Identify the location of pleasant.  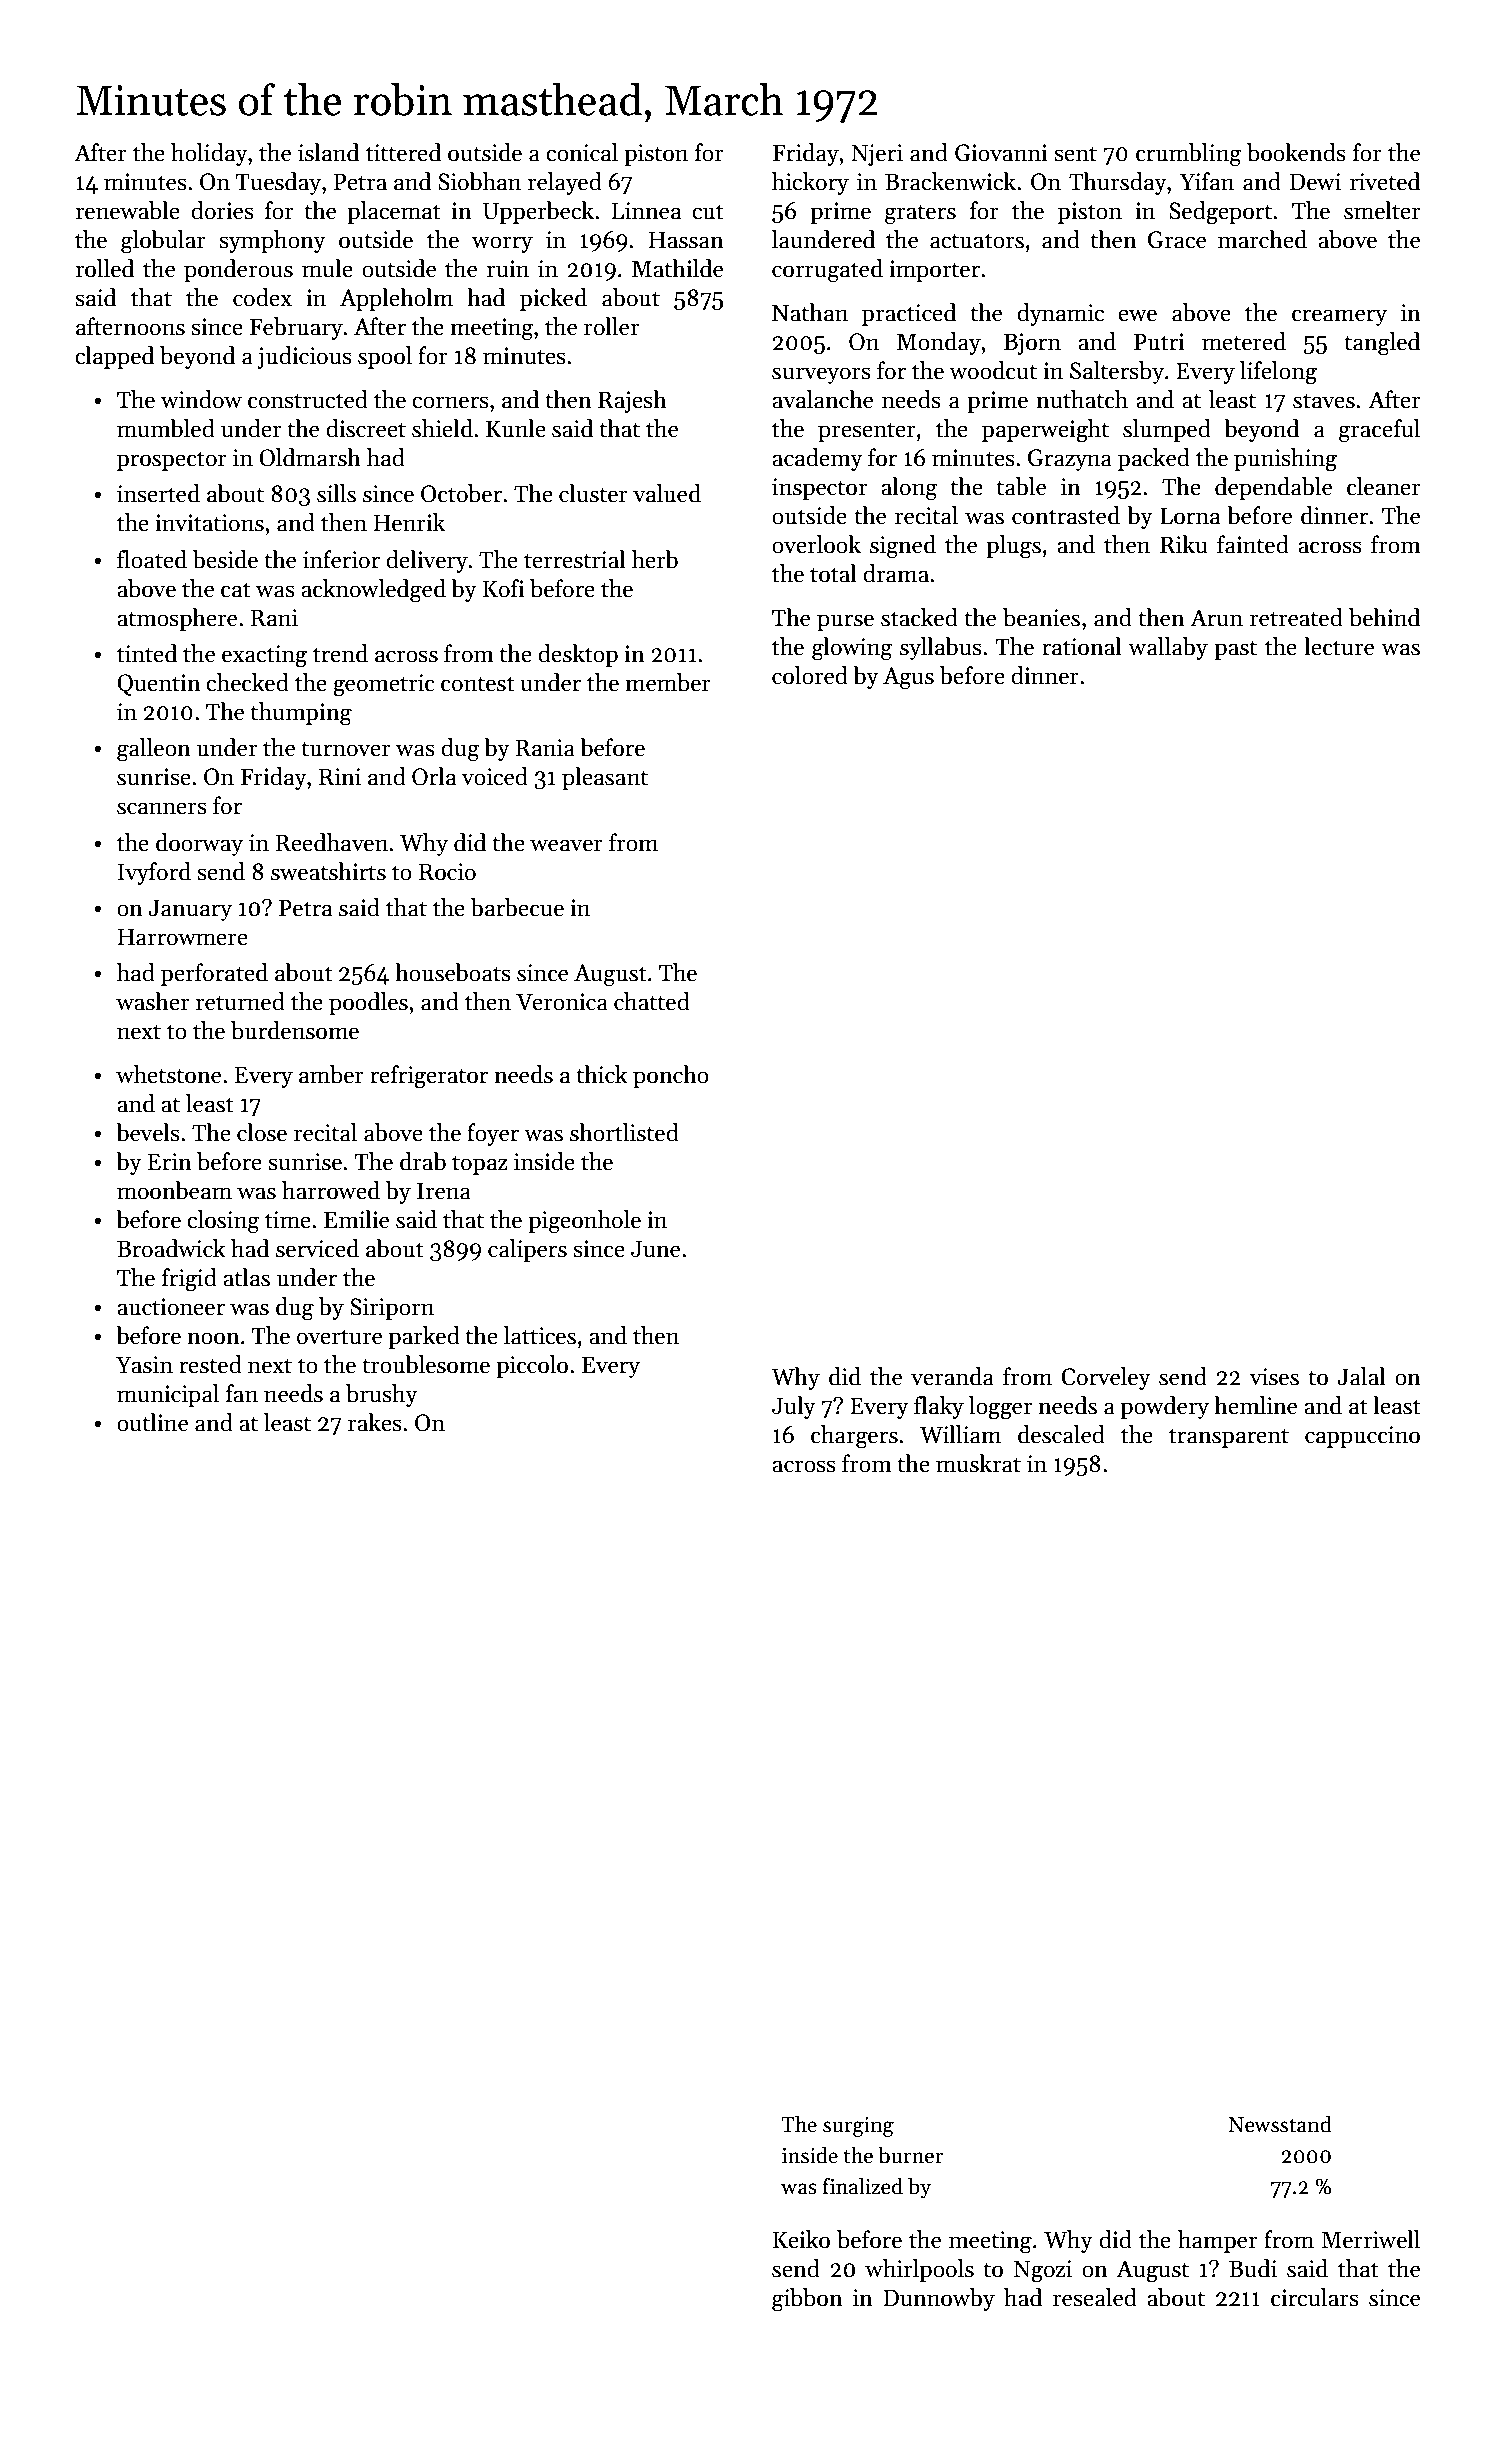
(605, 778).
